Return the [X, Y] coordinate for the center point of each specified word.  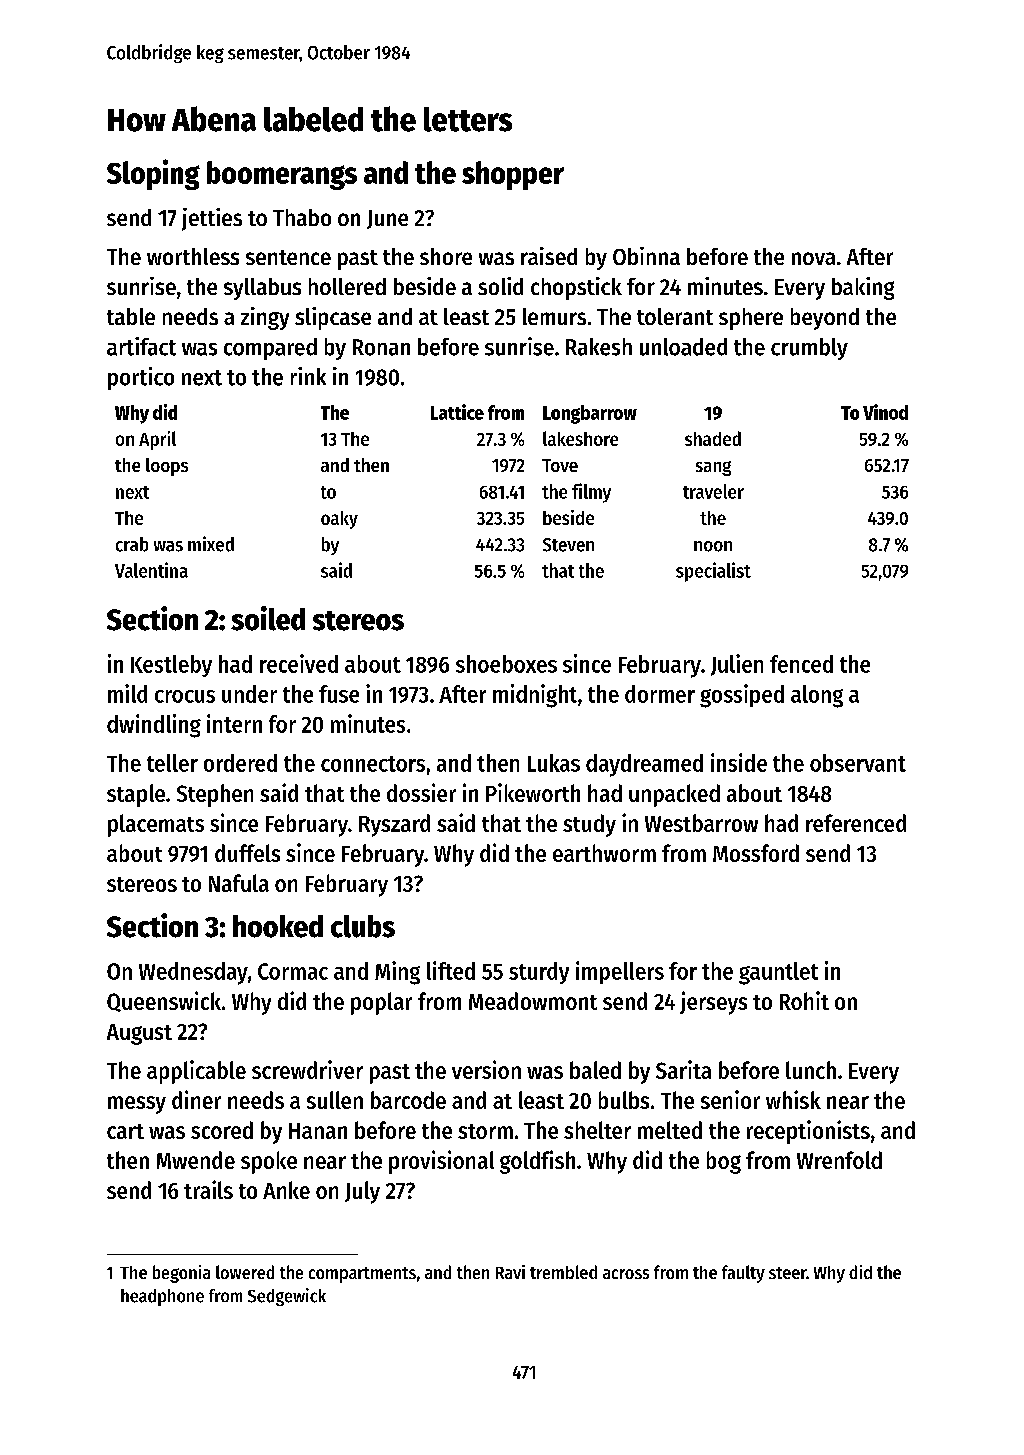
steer [787, 1273]
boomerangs [282, 175]
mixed [211, 544]
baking [863, 288]
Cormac [293, 971]
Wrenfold [839, 1160]
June [387, 219]
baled [595, 1070]
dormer [660, 694]
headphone [162, 1297]
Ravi [510, 1272]
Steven [568, 545]
